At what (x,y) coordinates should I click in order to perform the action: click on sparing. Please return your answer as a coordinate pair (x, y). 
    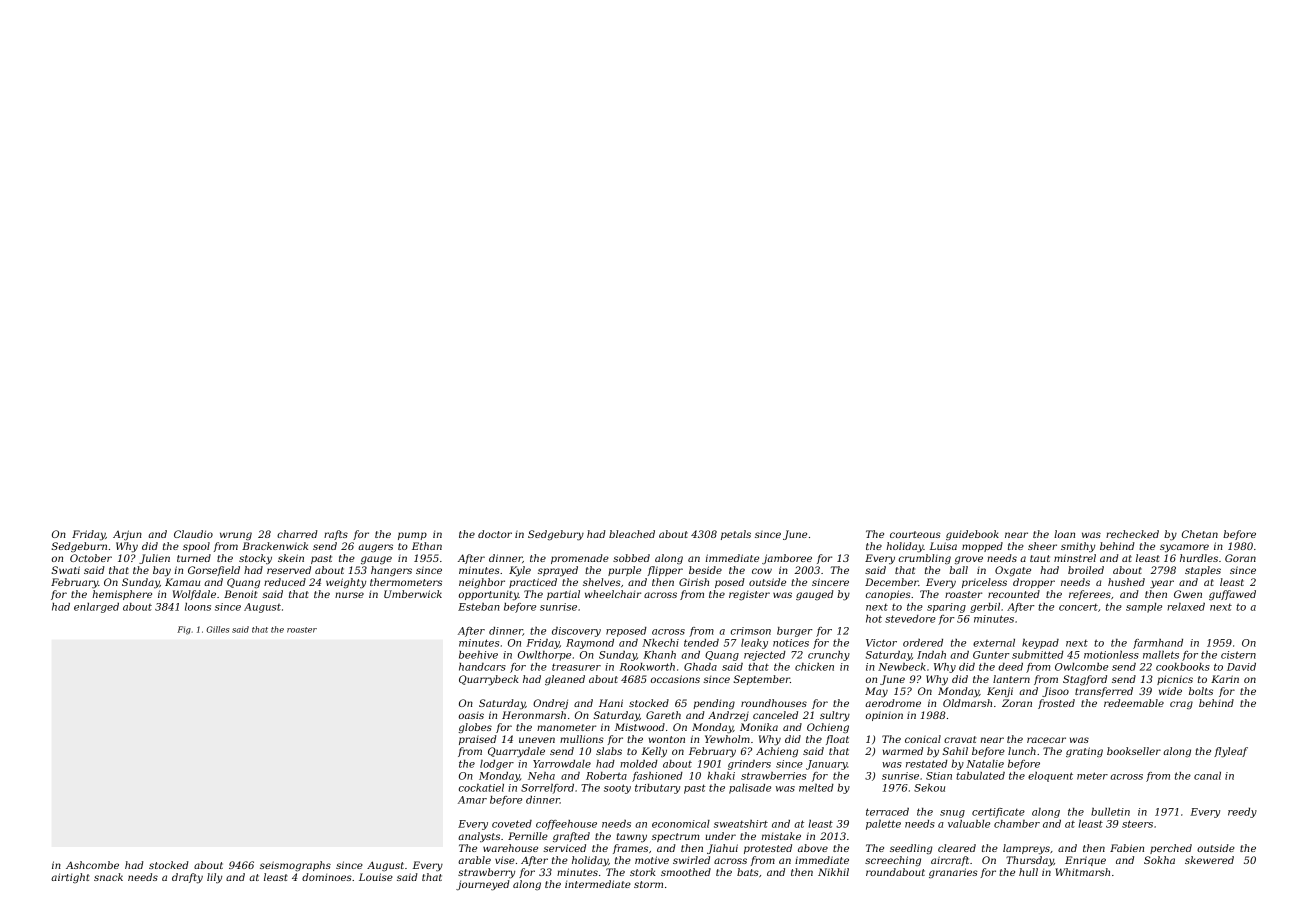
    Looking at the image, I should click on (946, 608).
